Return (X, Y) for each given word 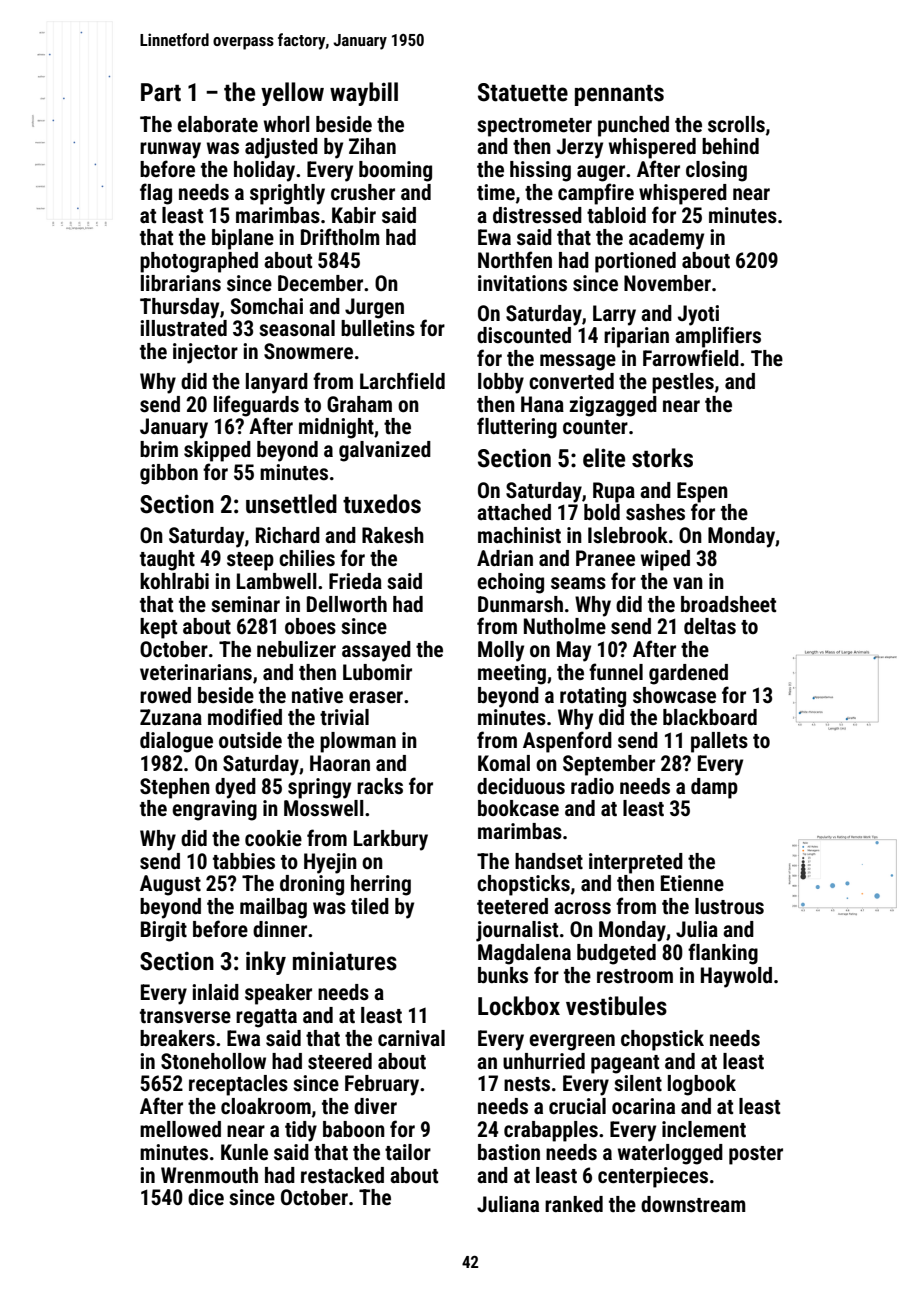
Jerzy (580, 148)
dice (206, 1197)
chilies (307, 558)
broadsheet (728, 604)
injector (205, 353)
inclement (704, 1129)
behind (730, 146)
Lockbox (519, 1006)
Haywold (736, 977)
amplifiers (718, 337)
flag (156, 194)
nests (527, 1084)
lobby (501, 383)
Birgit (164, 931)
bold (602, 512)
